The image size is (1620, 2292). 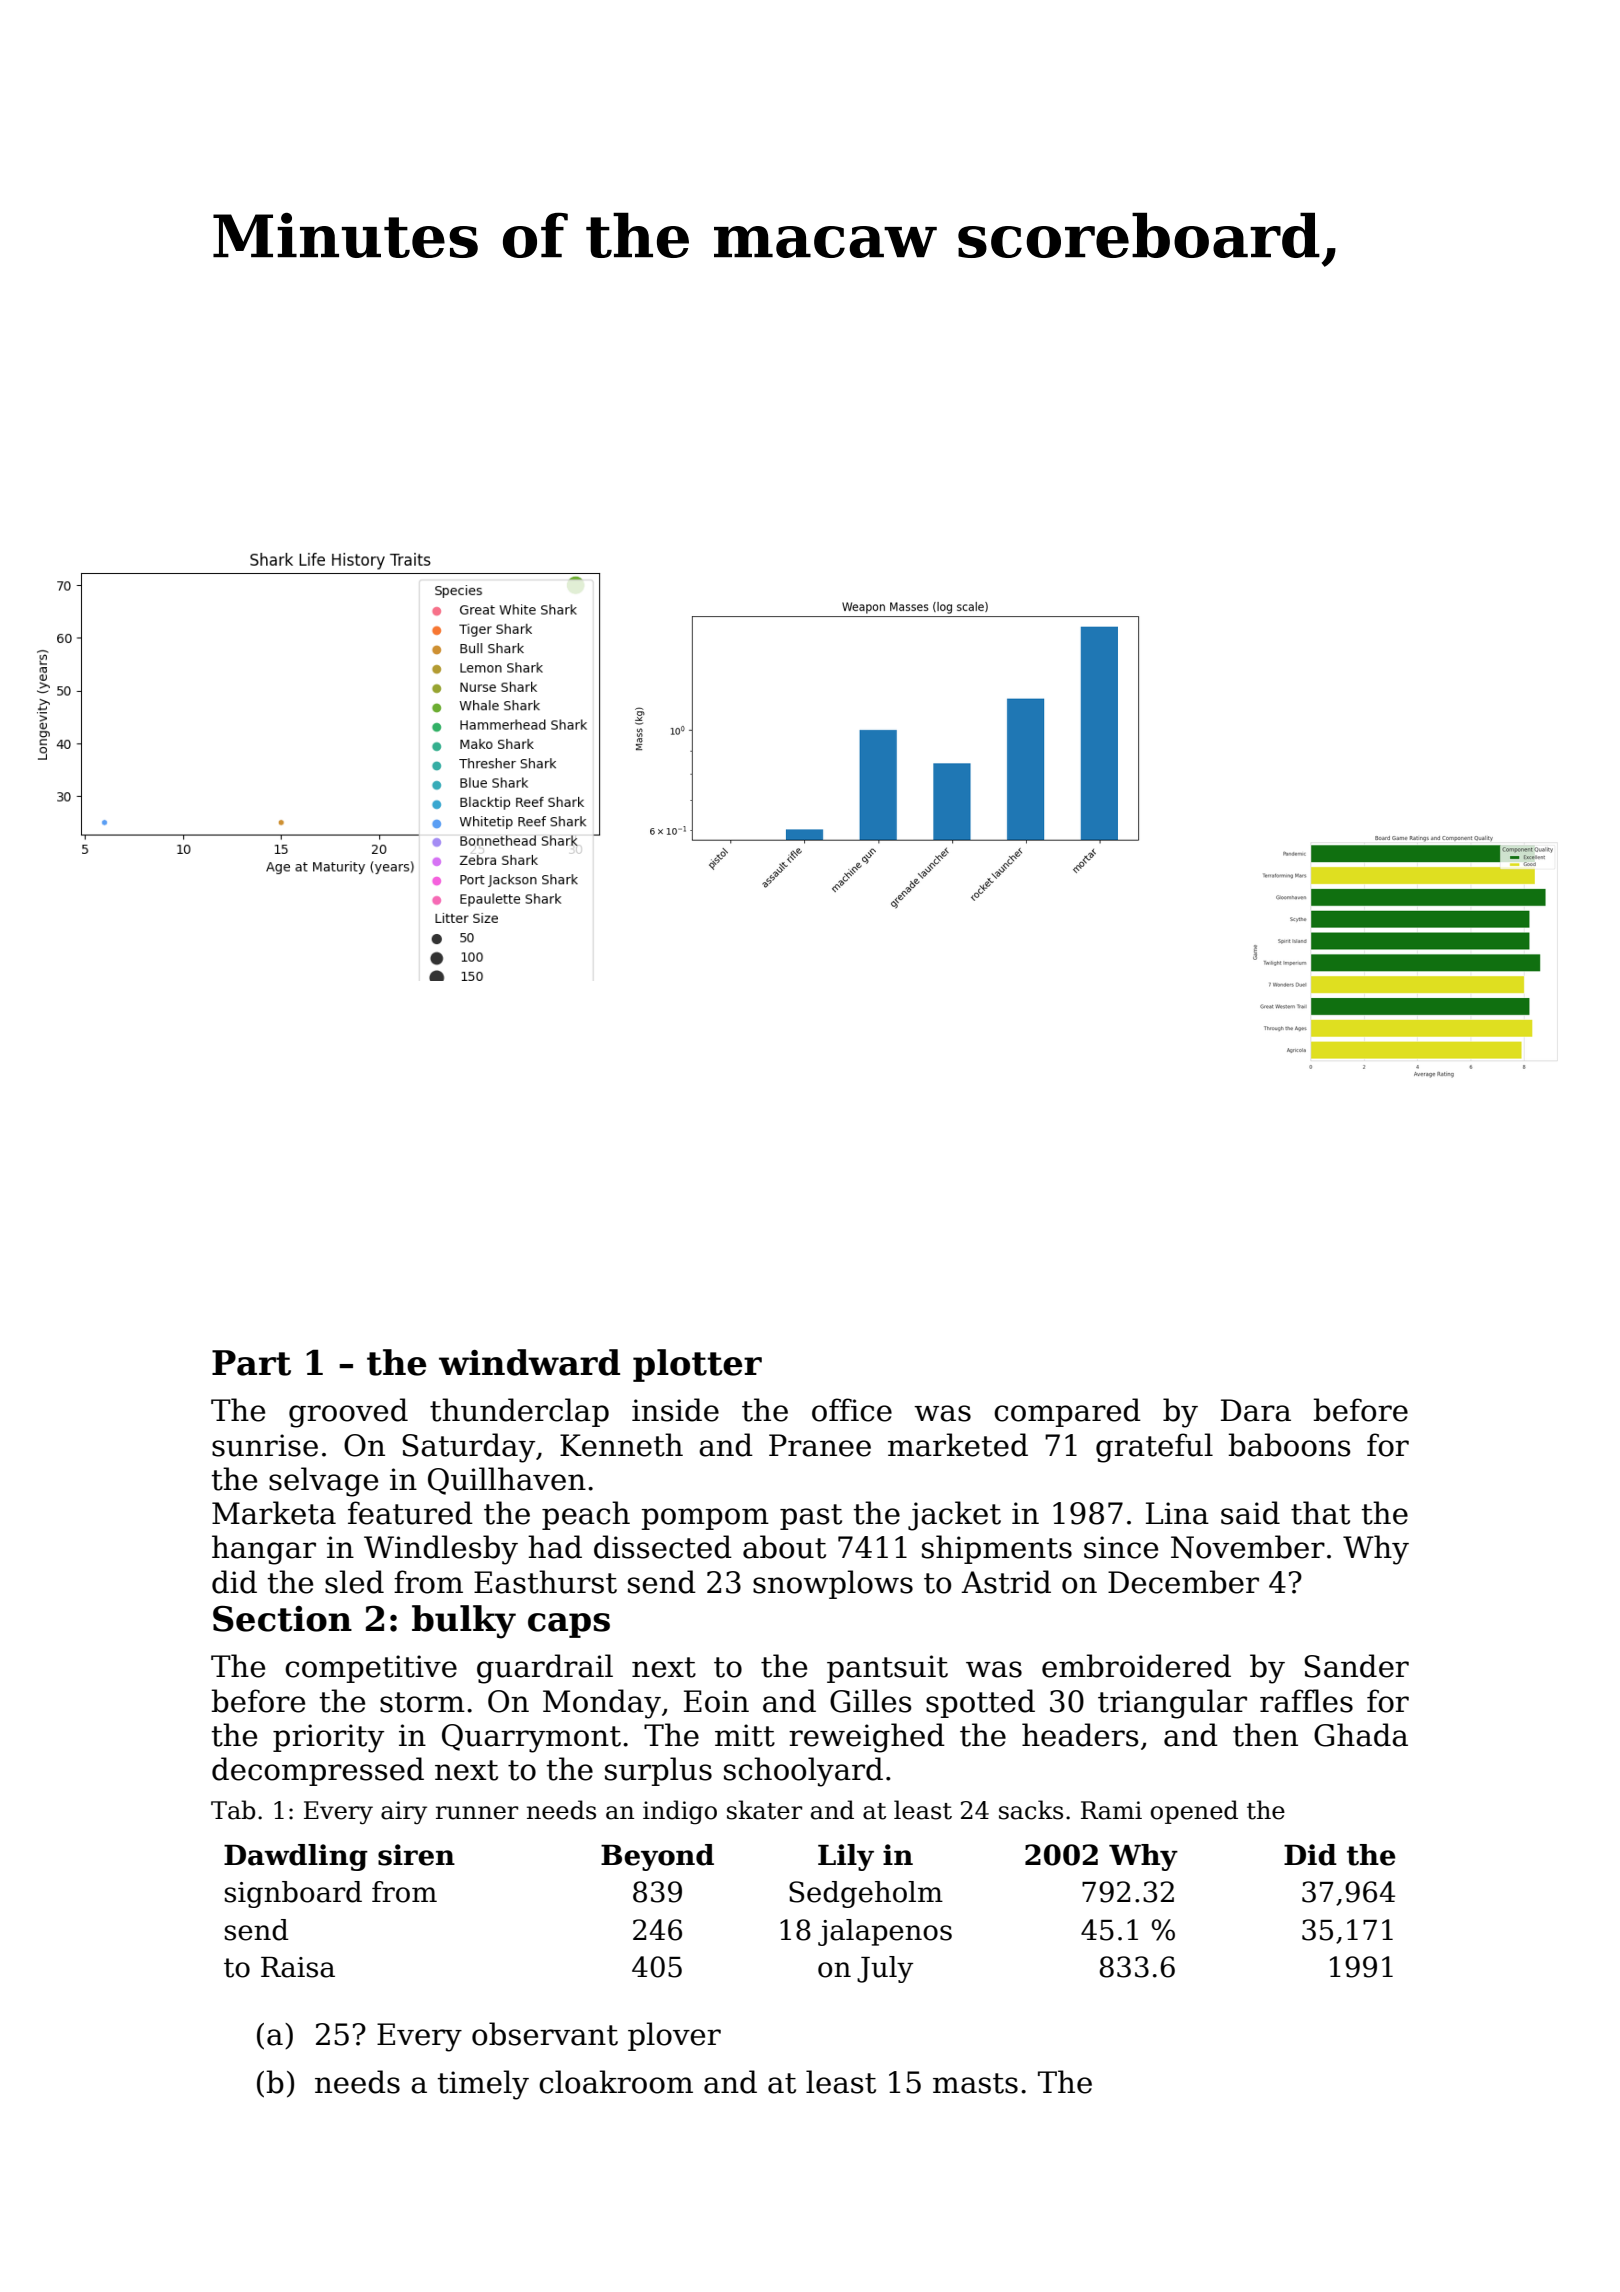 What do you see at coordinates (529, 1362) in the page?
I see `windward` at bounding box center [529, 1362].
